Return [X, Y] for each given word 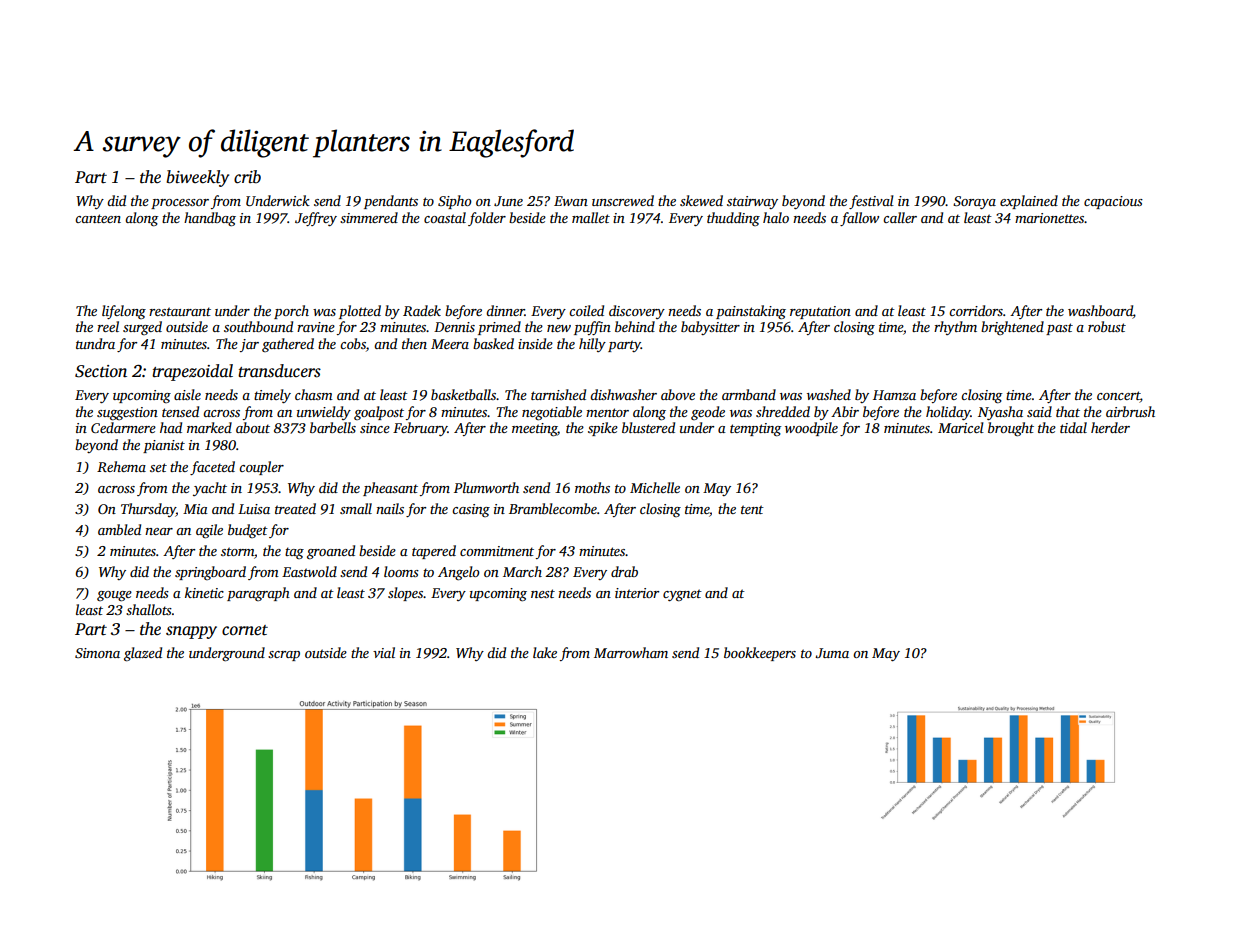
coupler [261, 468]
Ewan [571, 201]
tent [752, 509]
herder [1110, 427]
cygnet [682, 595]
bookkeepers [760, 654]
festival [871, 202]
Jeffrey [316, 219]
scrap [284, 656]
